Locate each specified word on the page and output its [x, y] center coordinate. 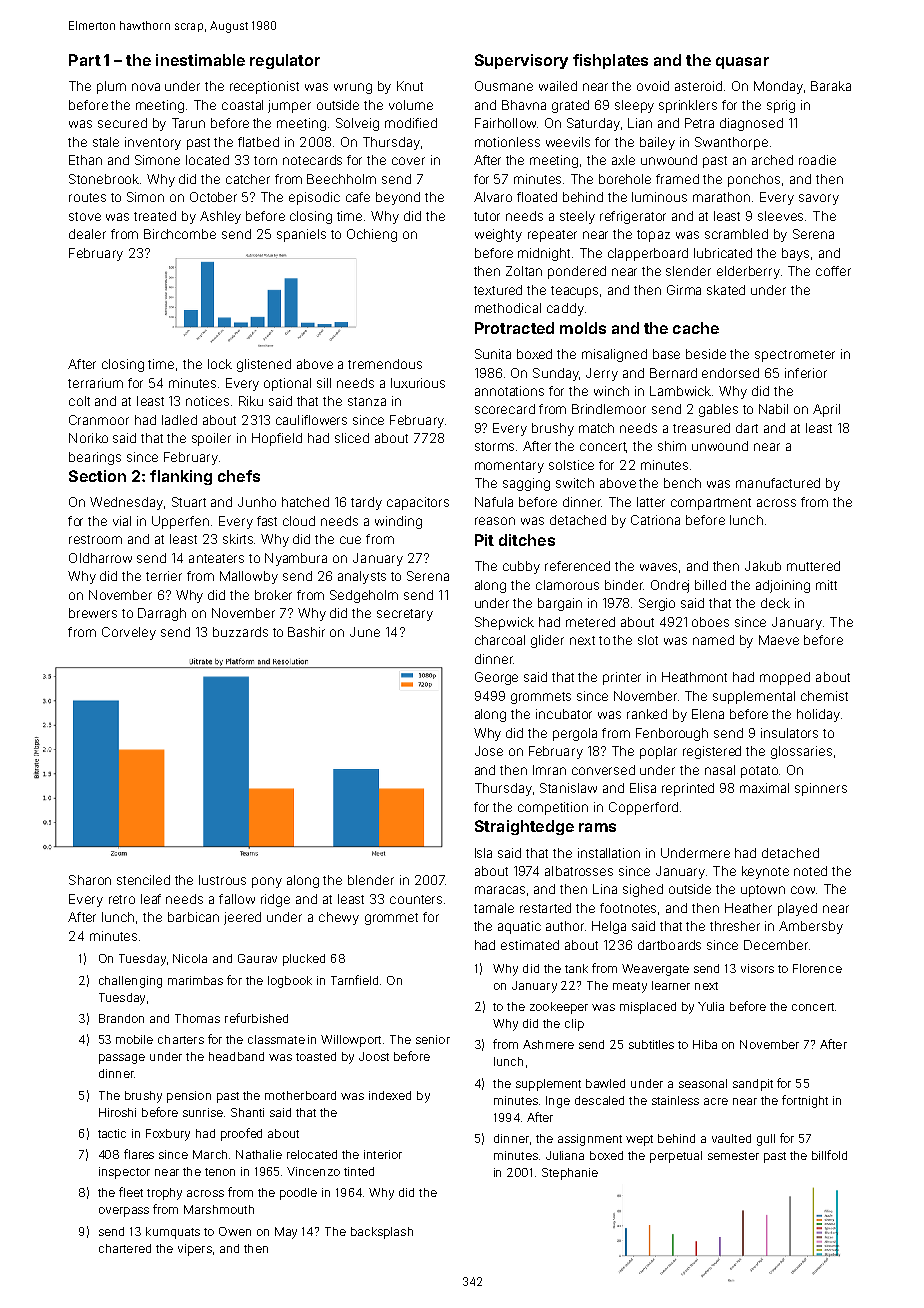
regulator [285, 61]
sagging [526, 484]
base [666, 354]
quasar [742, 63]
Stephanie [570, 1174]
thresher [735, 926]
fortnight [805, 1101]
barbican [193, 917]
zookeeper [559, 1008]
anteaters [216, 558]
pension [189, 1097]
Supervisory [521, 61]
